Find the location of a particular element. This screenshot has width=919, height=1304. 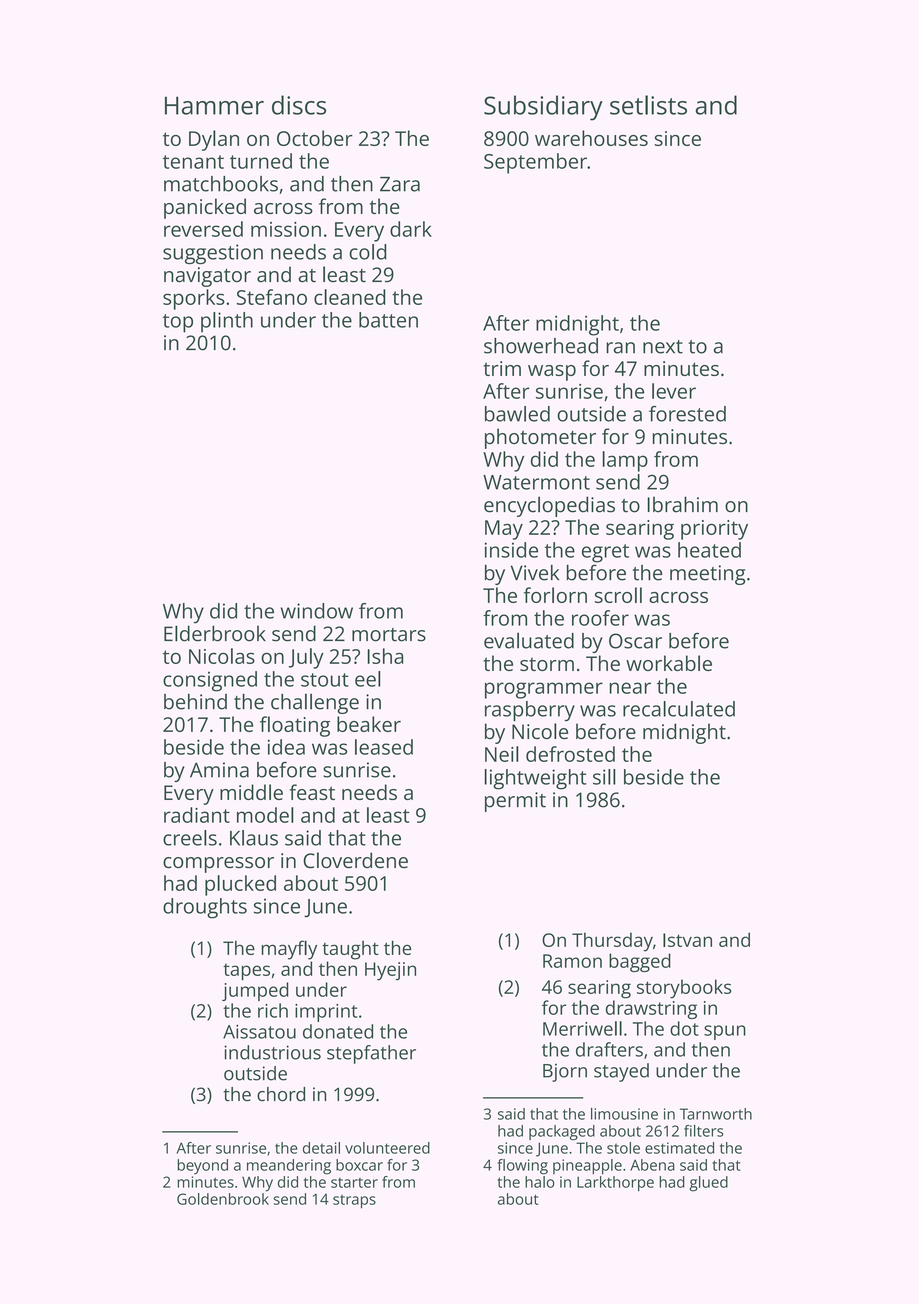

Klaus is located at coordinates (254, 838).
